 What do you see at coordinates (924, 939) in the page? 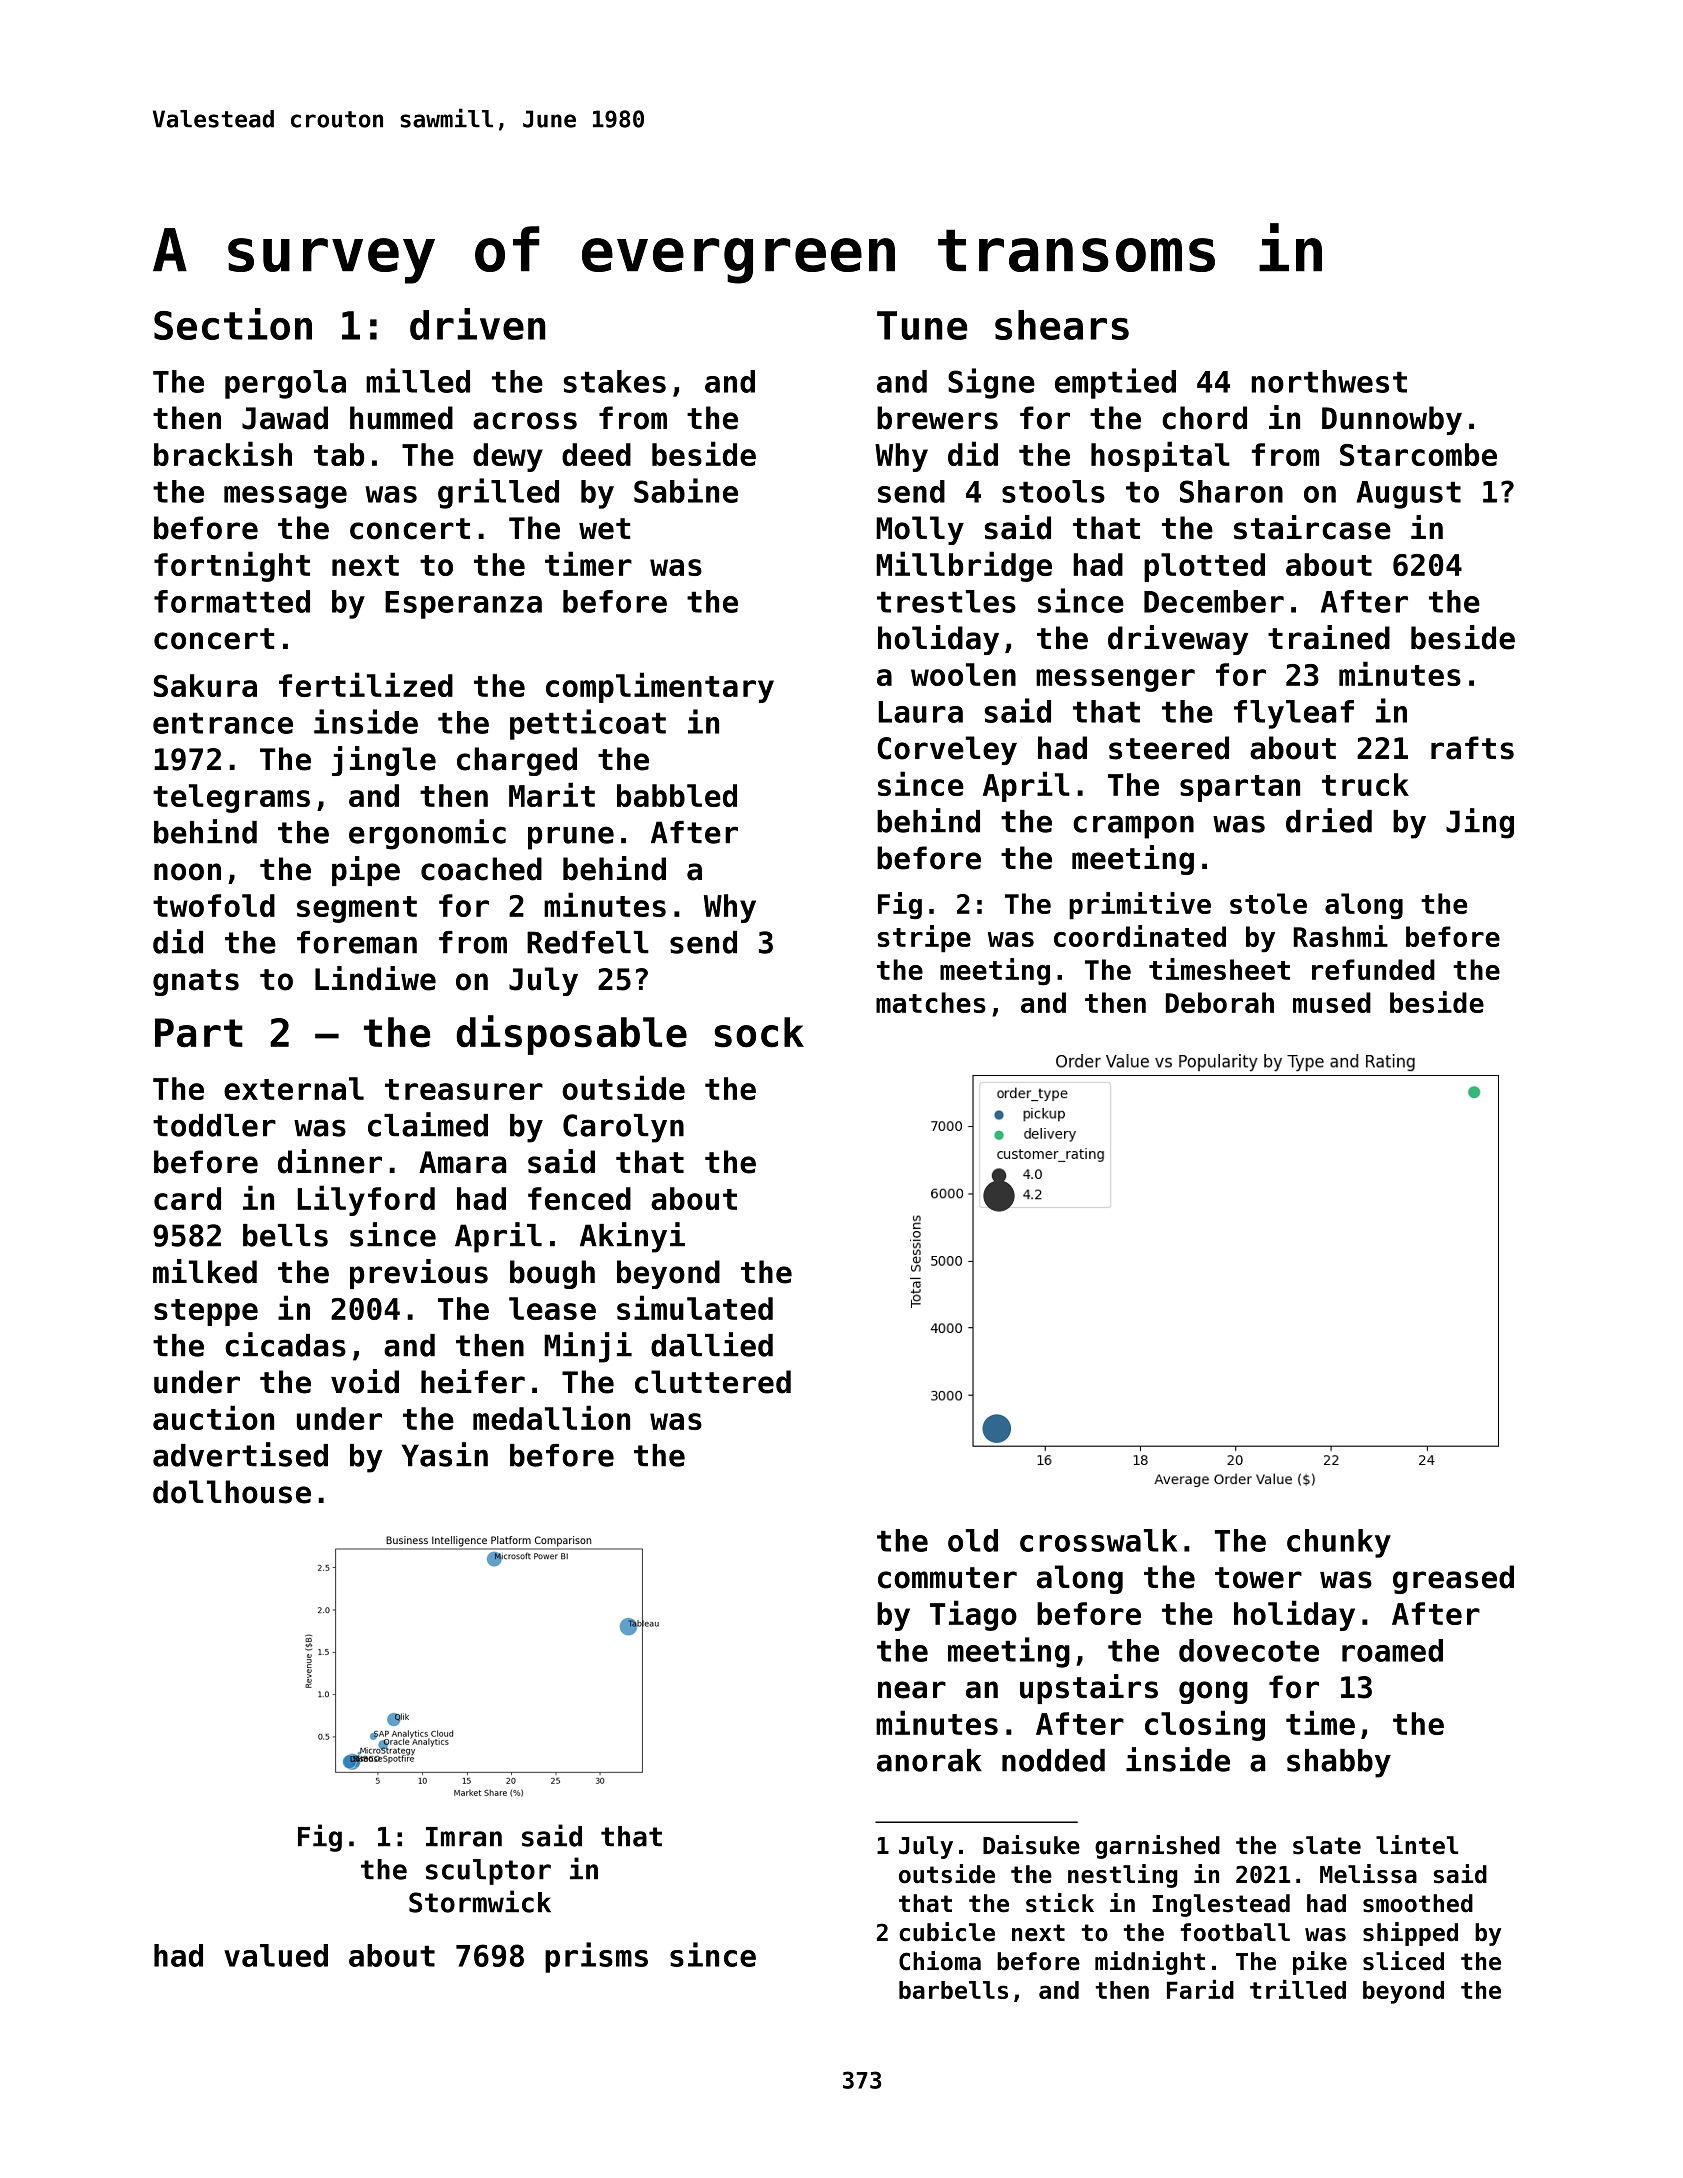
I see `stripe` at bounding box center [924, 939].
